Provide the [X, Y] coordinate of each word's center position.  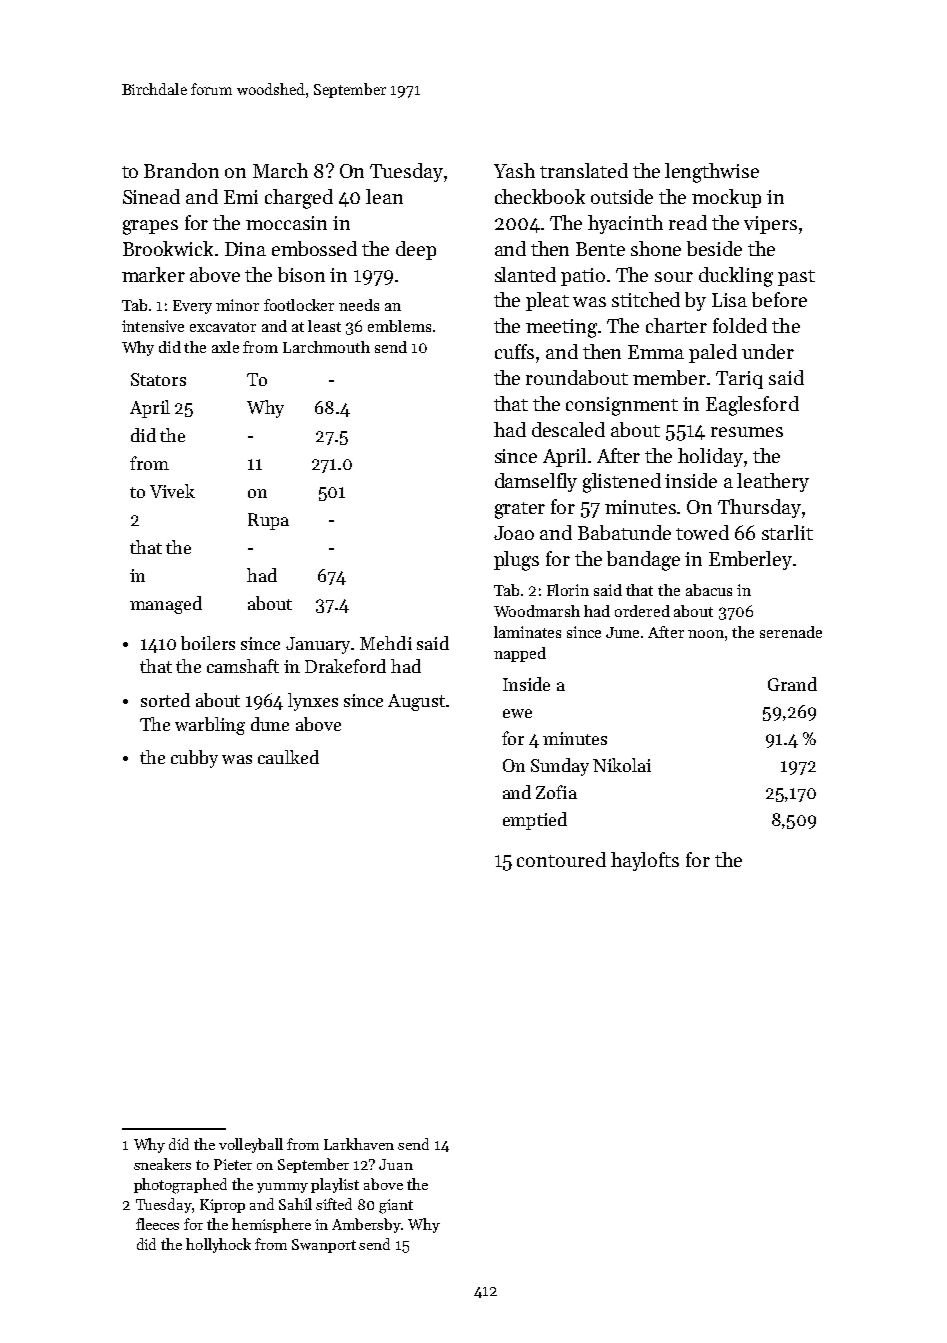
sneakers [162, 1164]
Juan [396, 1164]
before [779, 299]
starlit [787, 532]
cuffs [514, 351]
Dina [245, 249]
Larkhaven [359, 1144]
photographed [180, 1186]
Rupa [268, 521]
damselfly [536, 482]
